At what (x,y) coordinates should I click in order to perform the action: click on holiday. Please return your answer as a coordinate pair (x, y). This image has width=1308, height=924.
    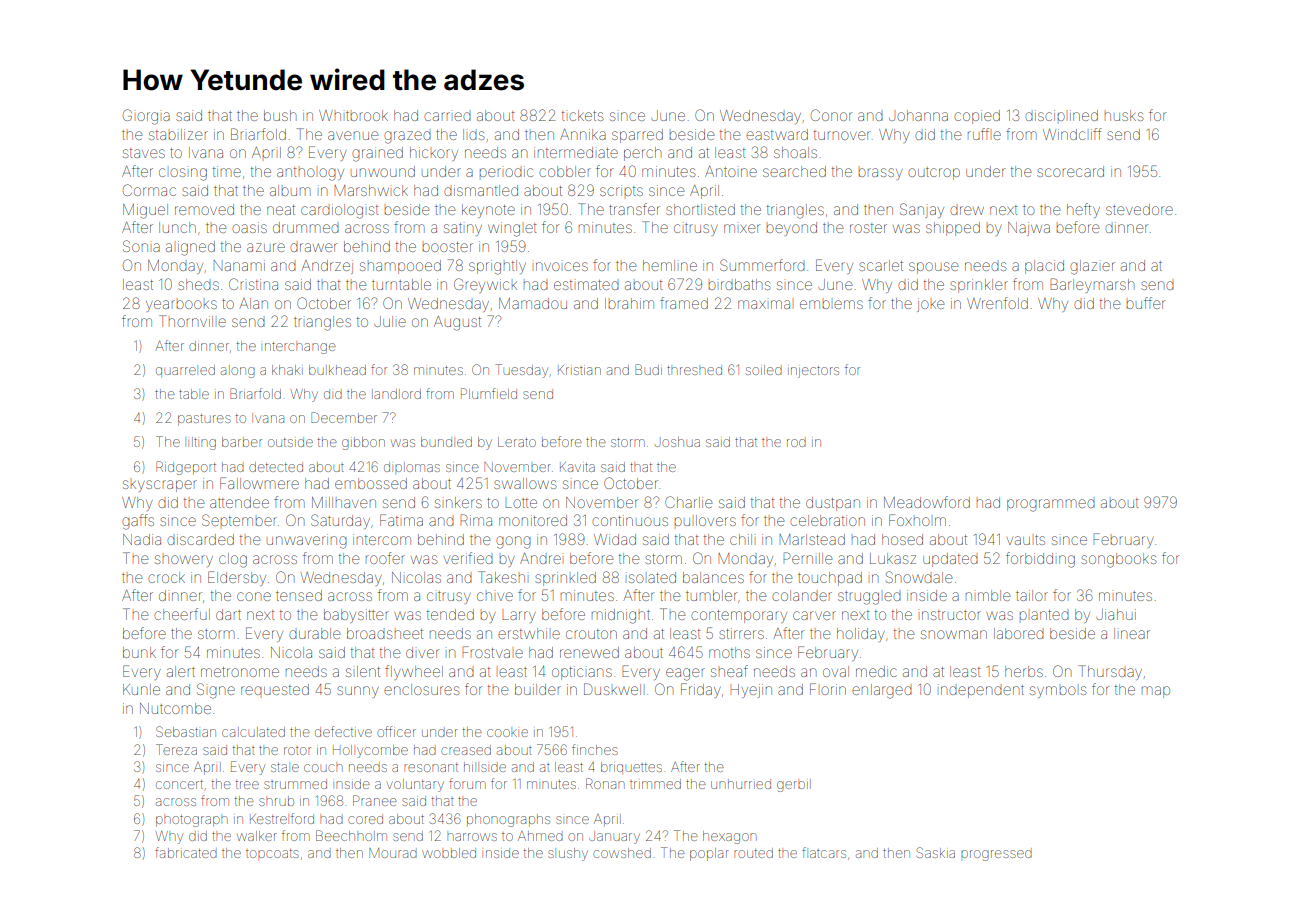
    Looking at the image, I should click on (861, 635).
